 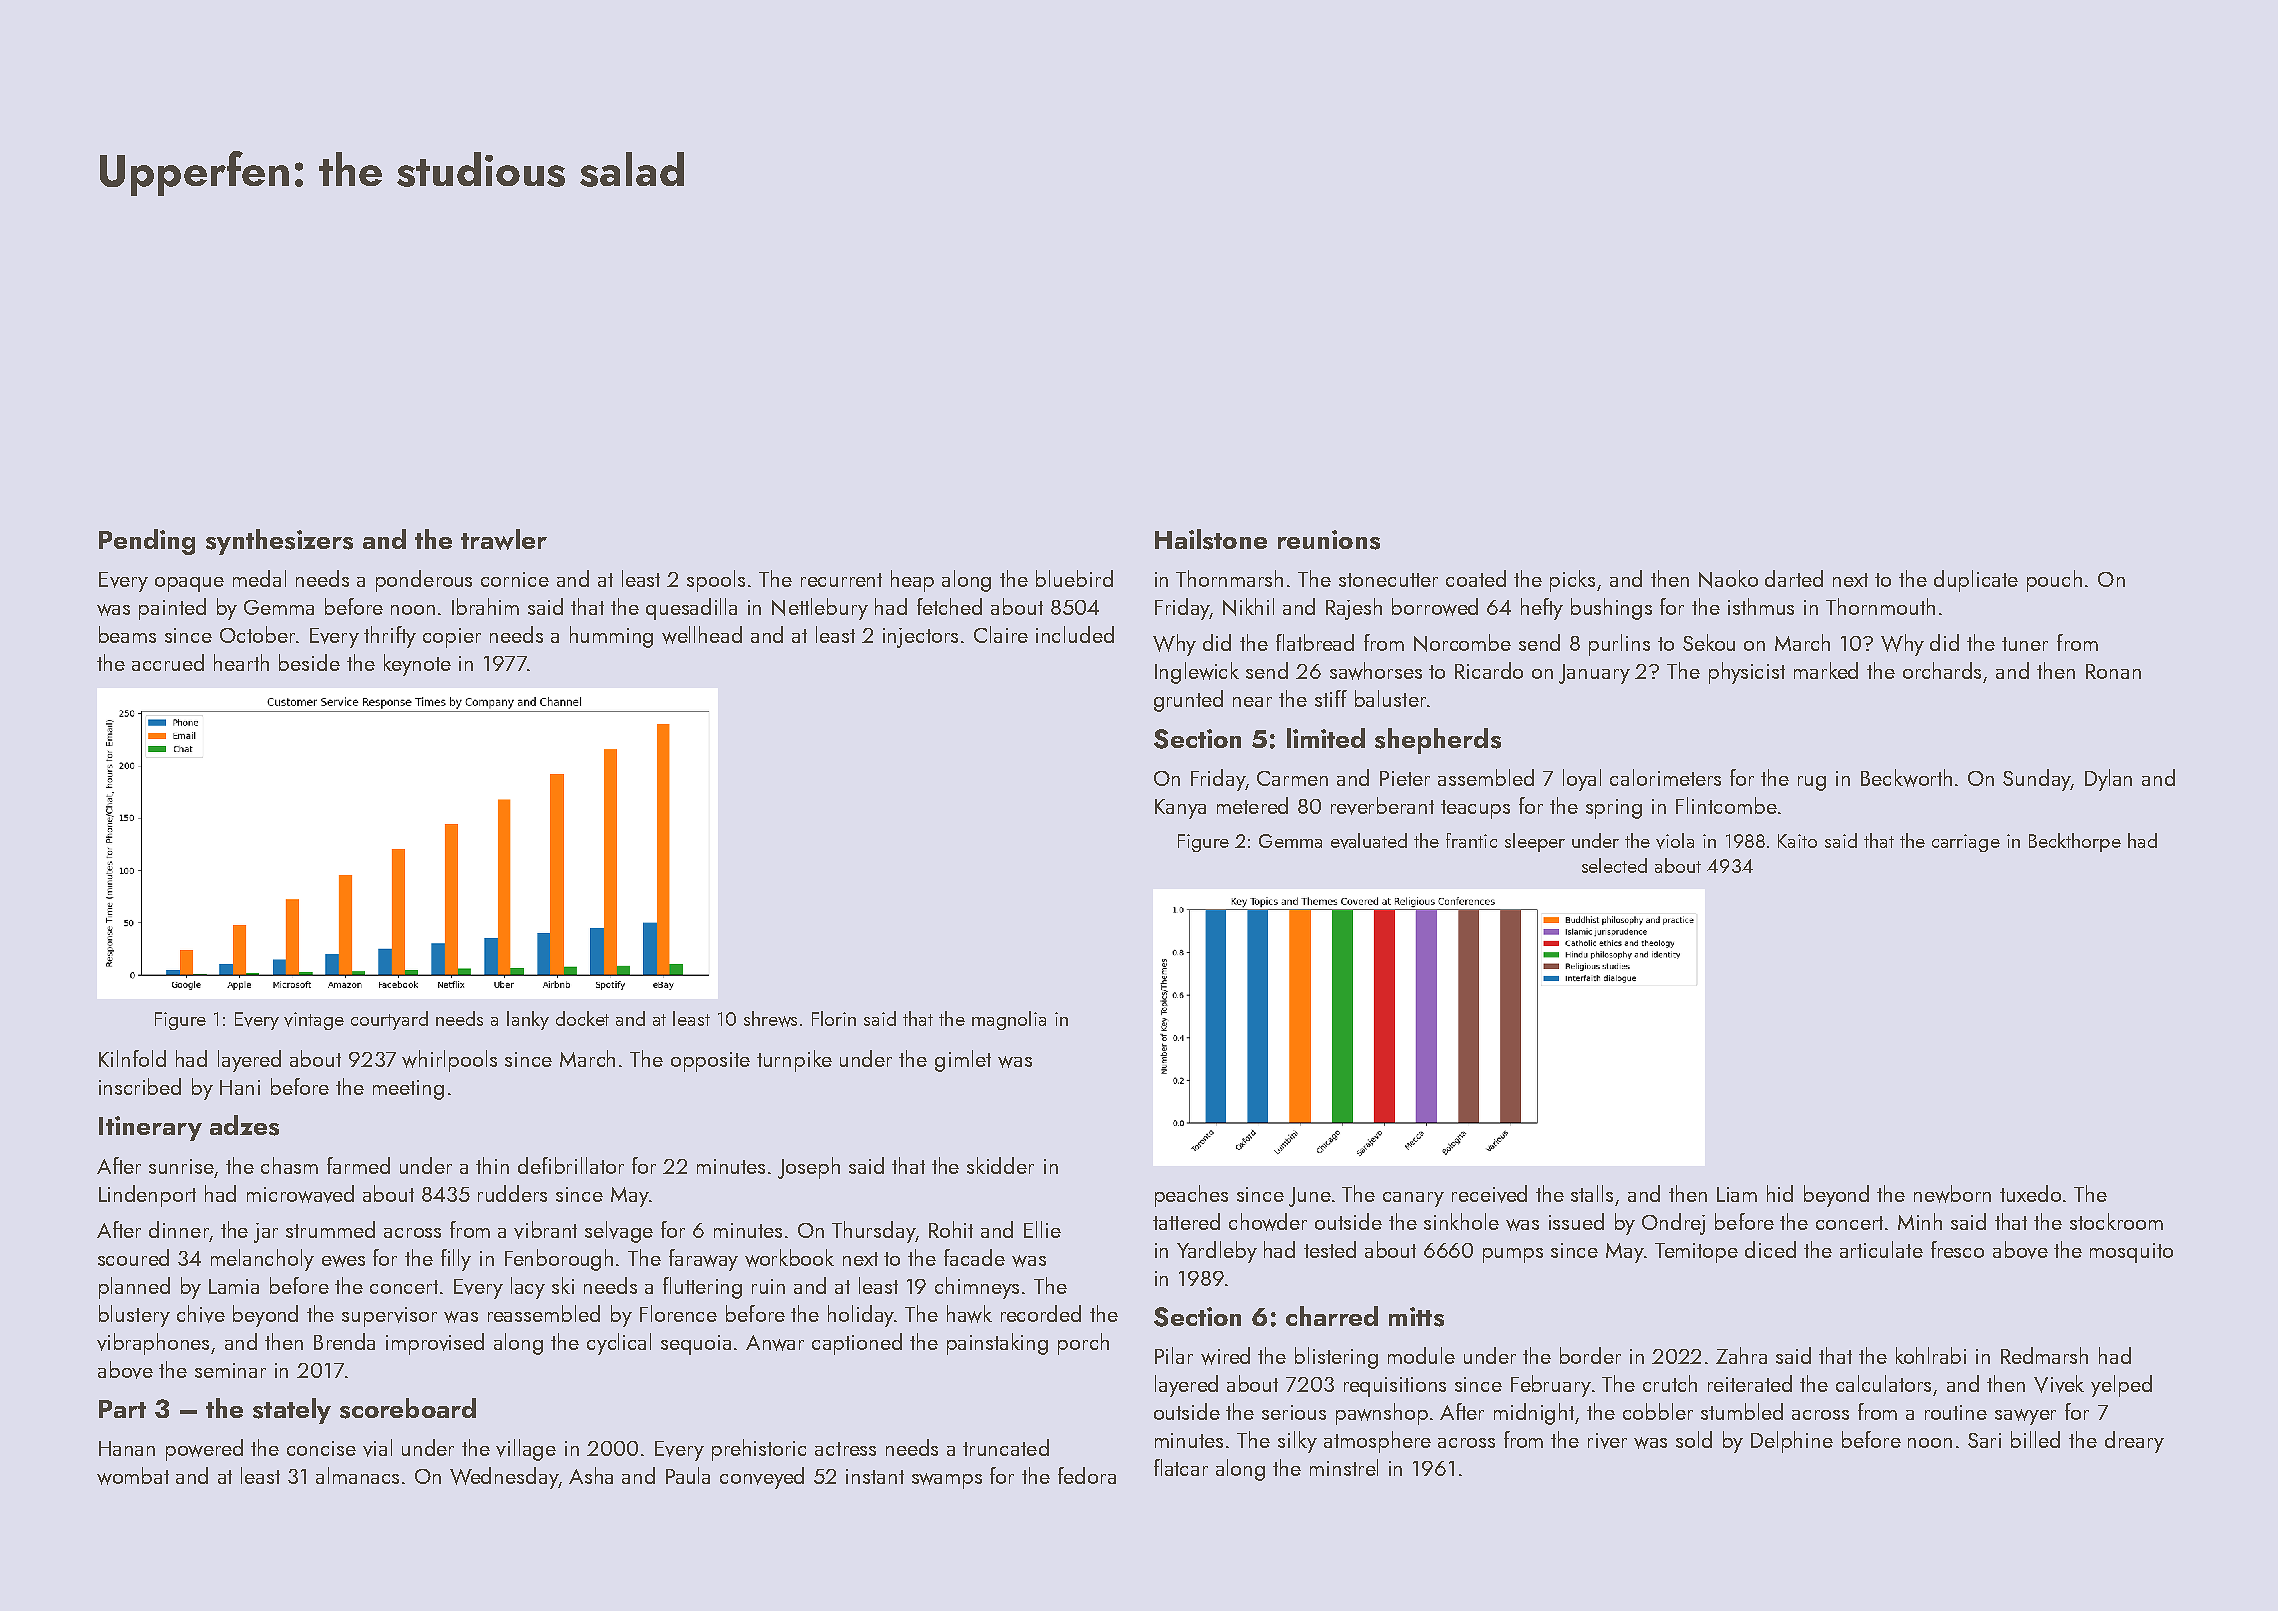 What do you see at coordinates (2030, 1193) in the document?
I see `tuxedo` at bounding box center [2030, 1193].
